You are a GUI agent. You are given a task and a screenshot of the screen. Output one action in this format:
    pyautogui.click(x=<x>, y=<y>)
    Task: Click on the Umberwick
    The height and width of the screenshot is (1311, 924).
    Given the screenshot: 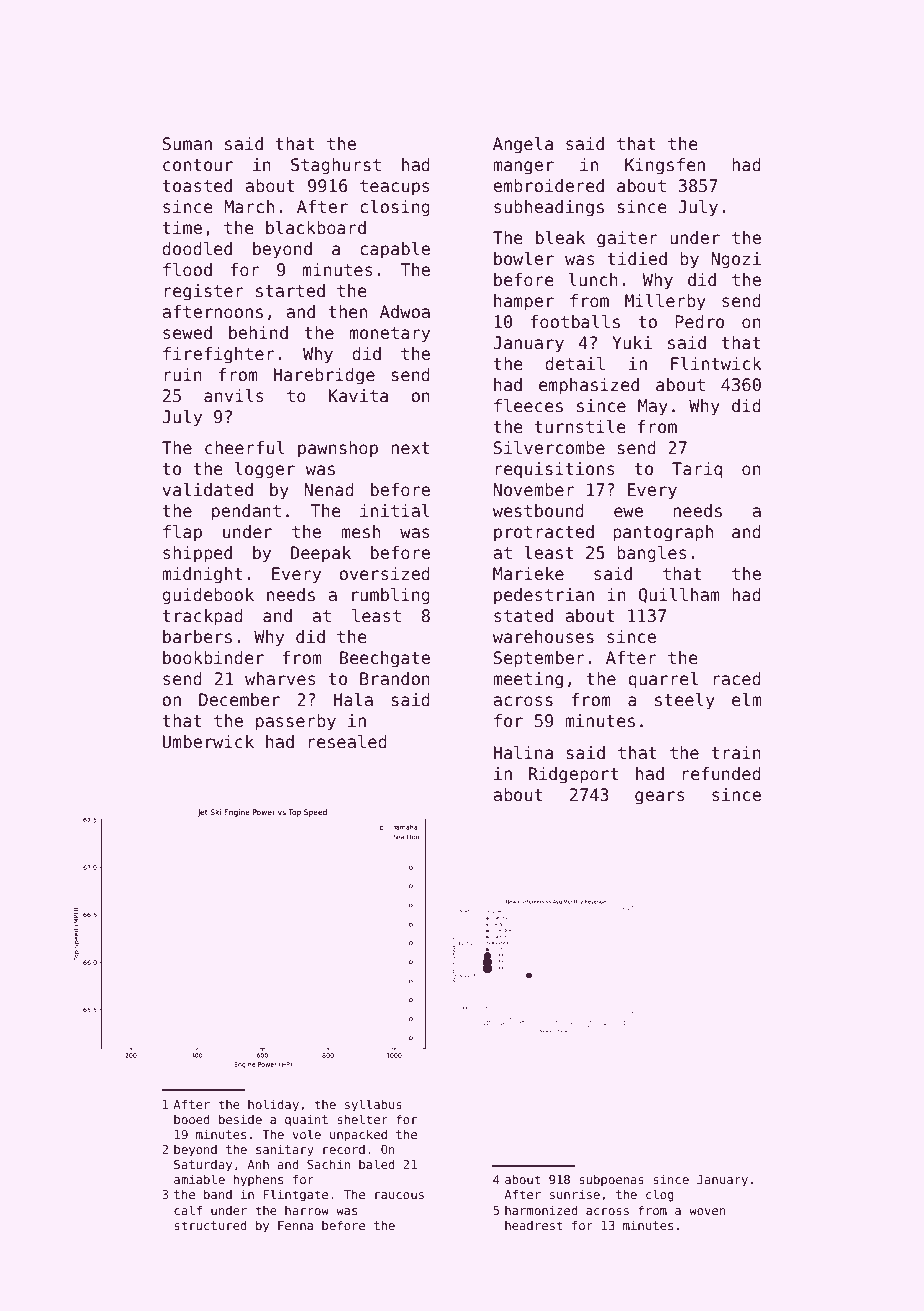 What is the action you would take?
    pyautogui.click(x=208, y=742)
